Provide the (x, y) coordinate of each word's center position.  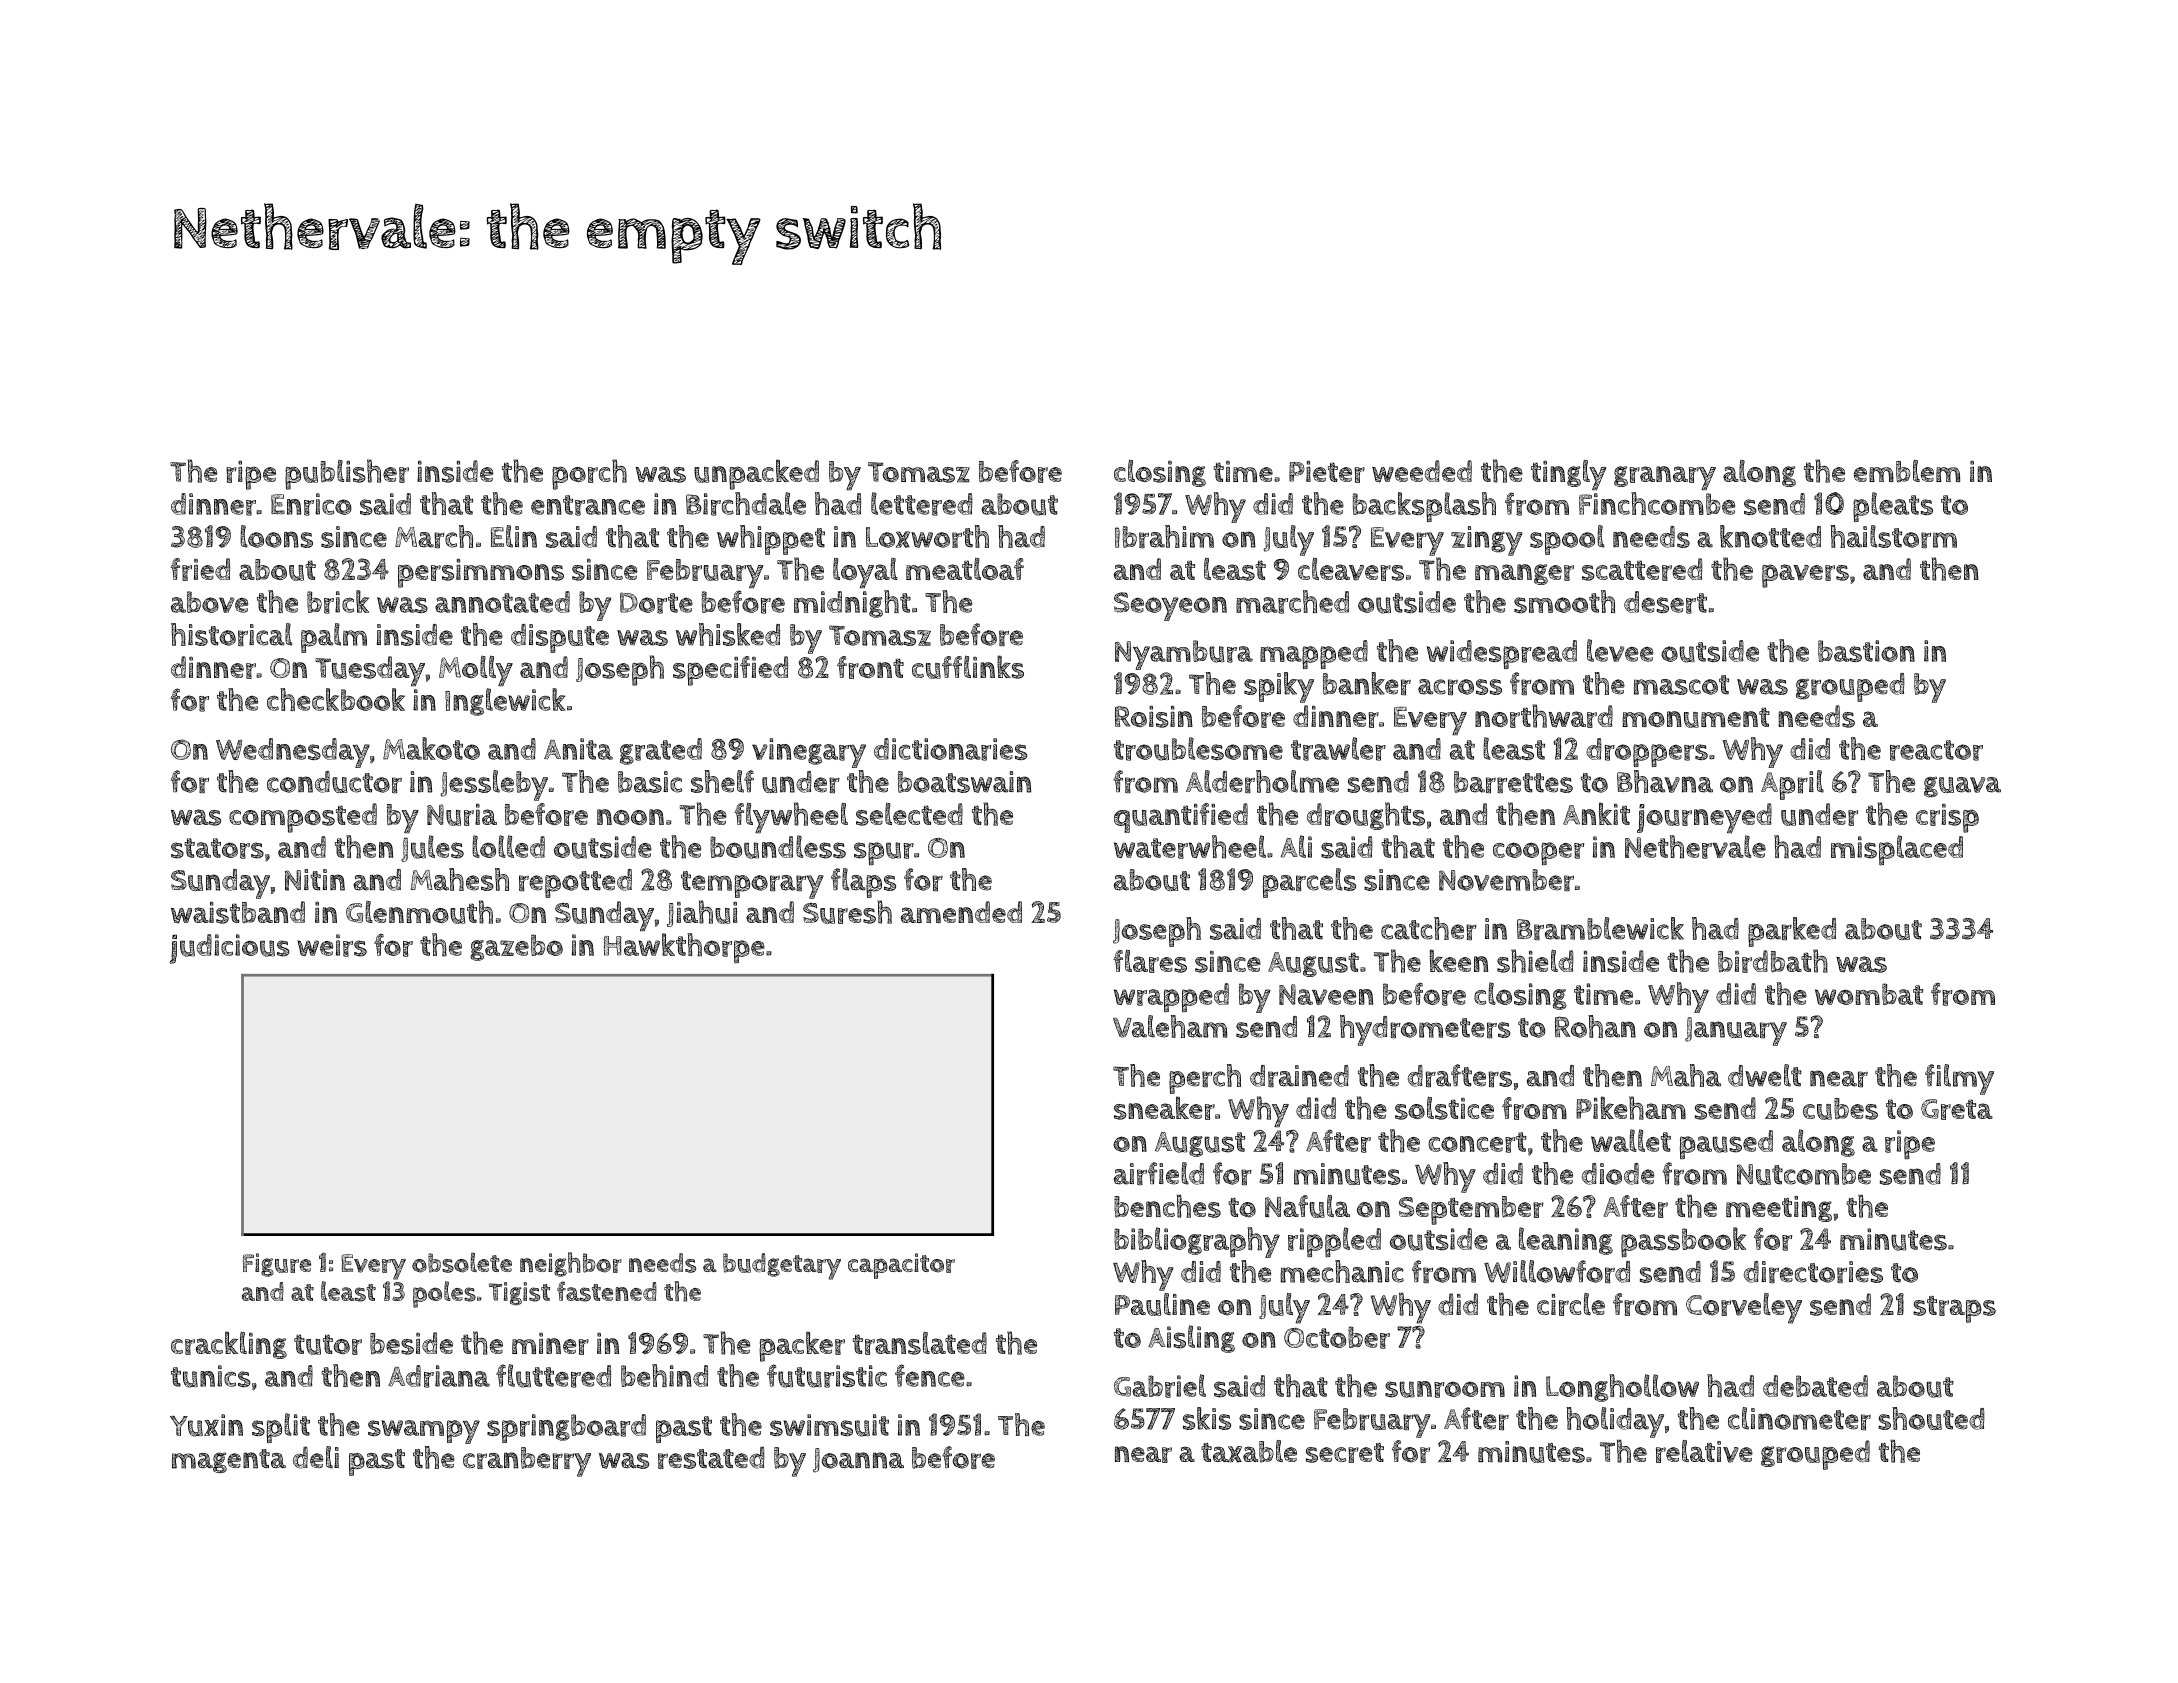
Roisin (1154, 717)
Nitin (315, 880)
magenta (229, 1461)
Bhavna (1665, 781)
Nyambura (1184, 655)
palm (334, 638)
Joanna (858, 1460)
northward (1544, 716)
